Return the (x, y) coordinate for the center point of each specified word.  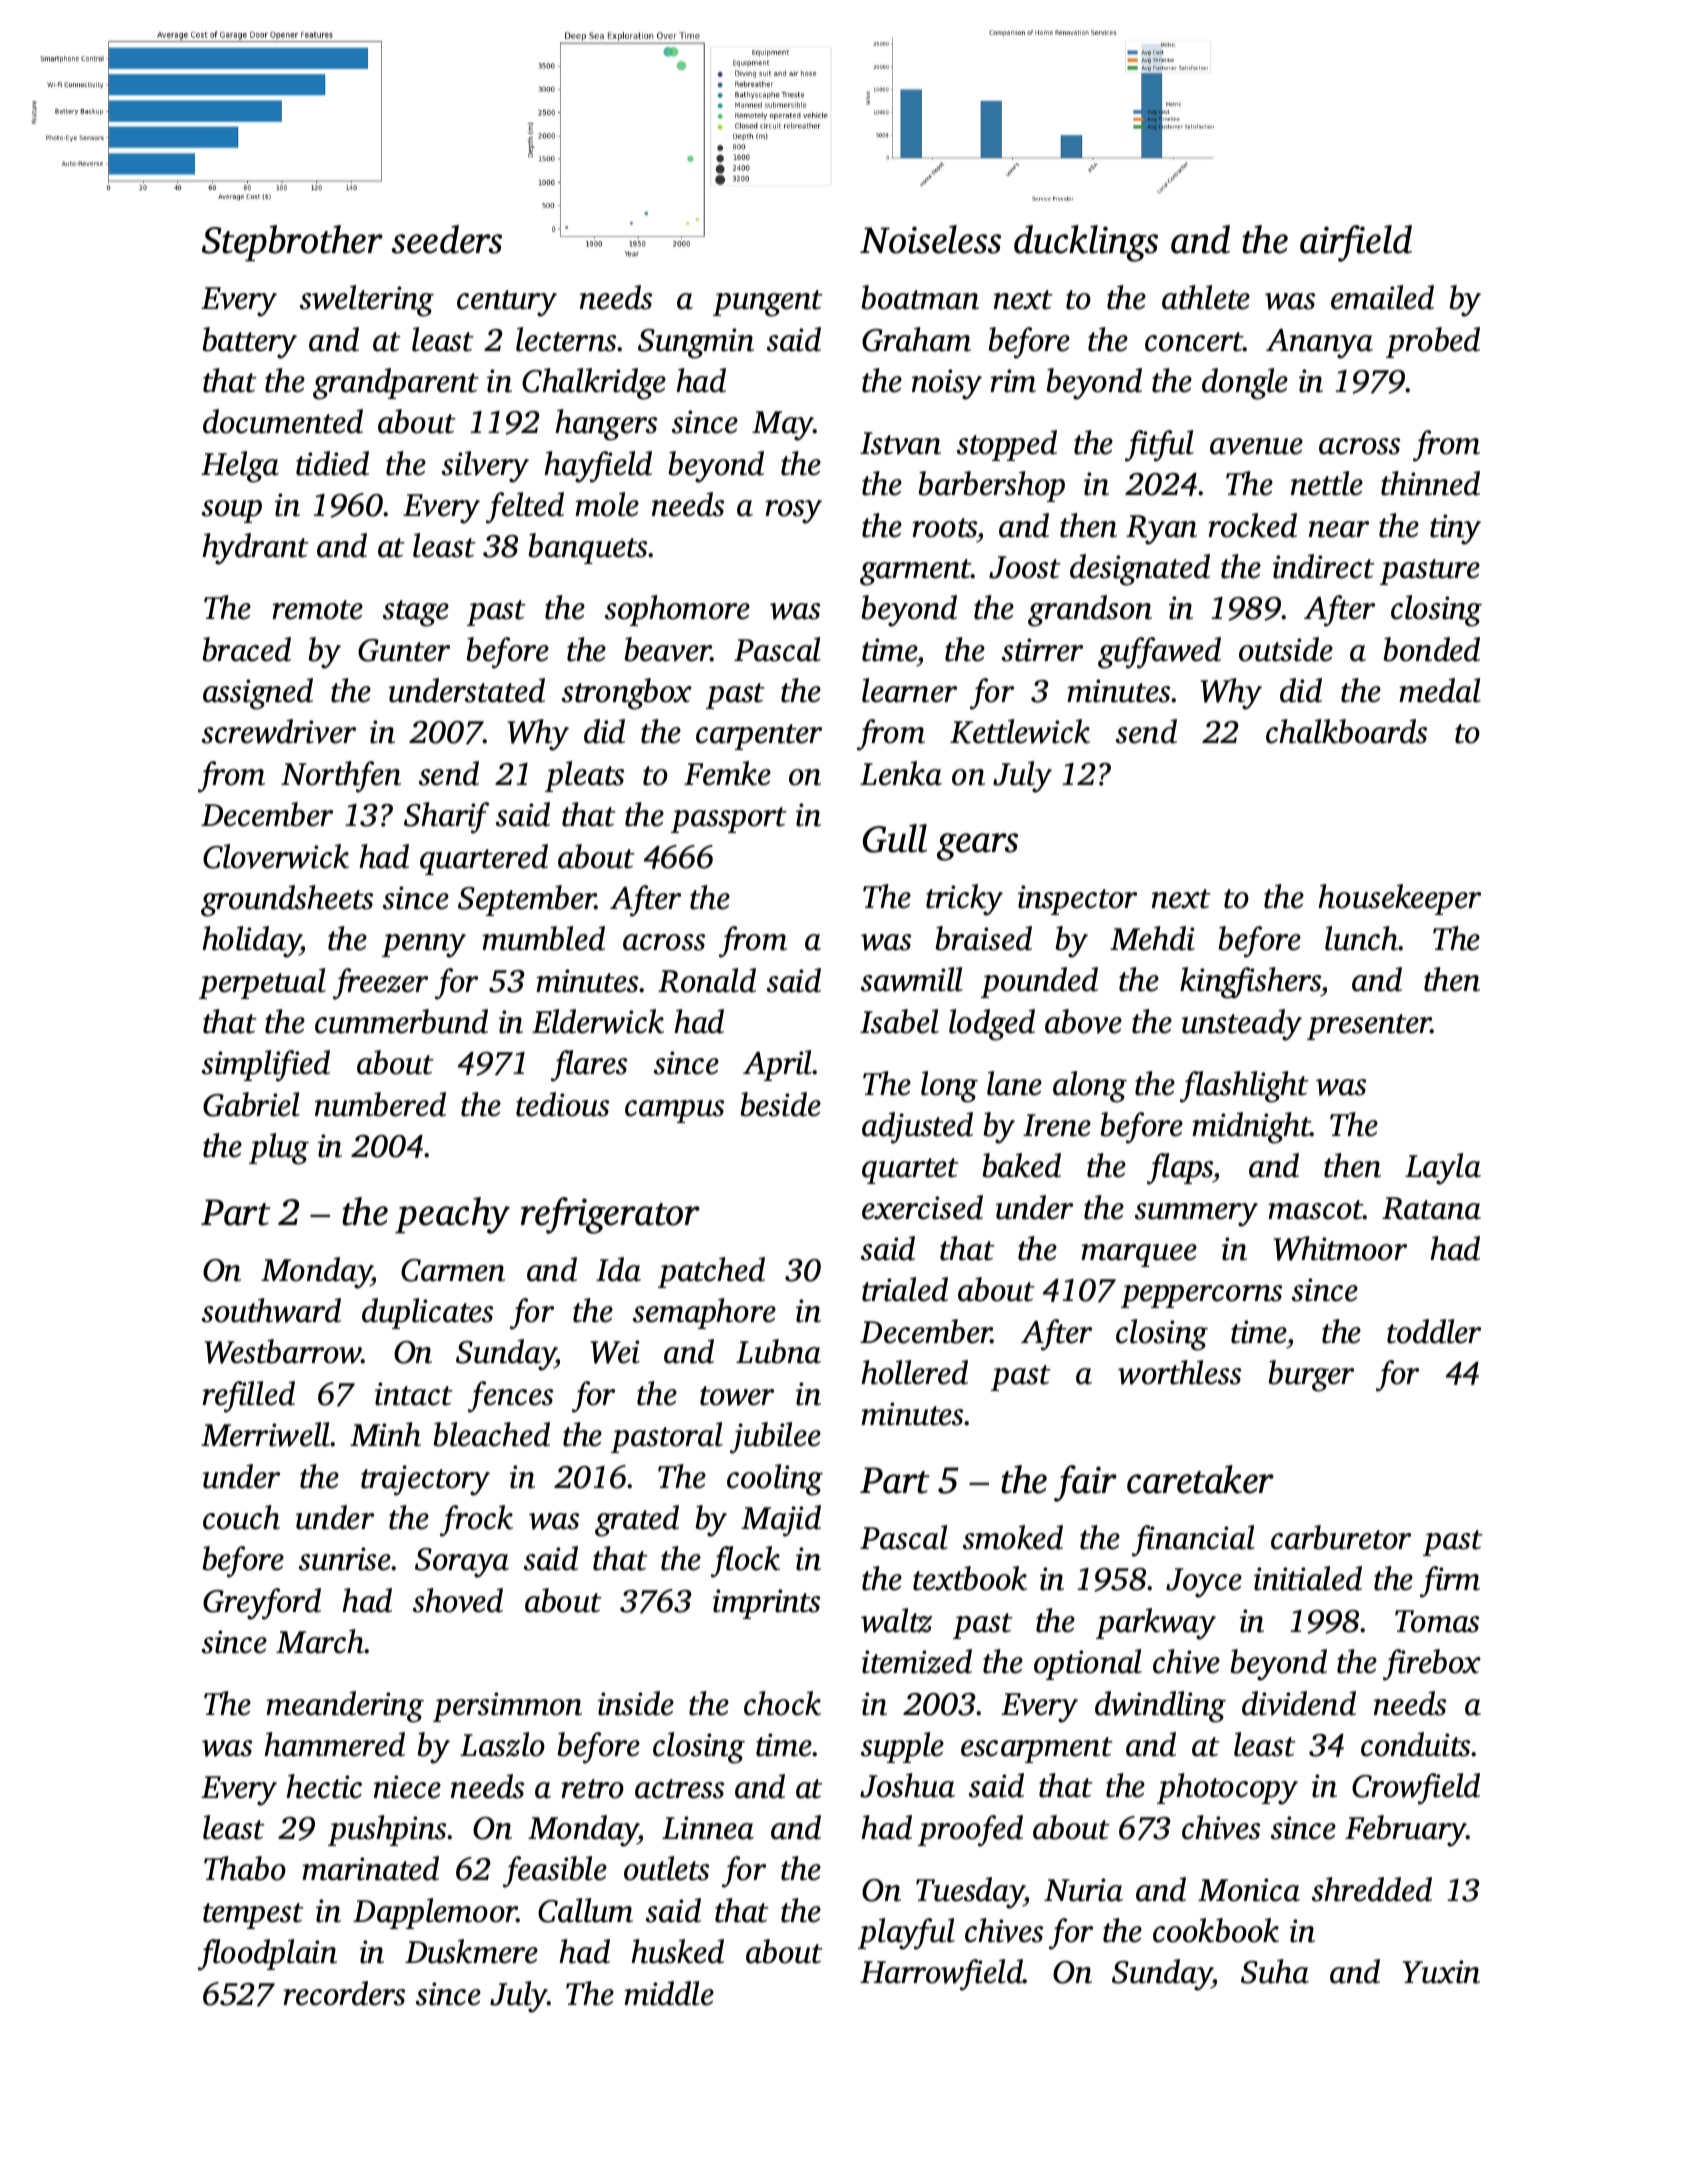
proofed (970, 1831)
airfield (1356, 243)
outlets (666, 1868)
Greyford (262, 1604)
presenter (1369, 1027)
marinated (370, 1868)
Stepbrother (292, 243)
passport (729, 820)
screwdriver (279, 731)
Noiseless (930, 239)
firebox (1432, 1665)
